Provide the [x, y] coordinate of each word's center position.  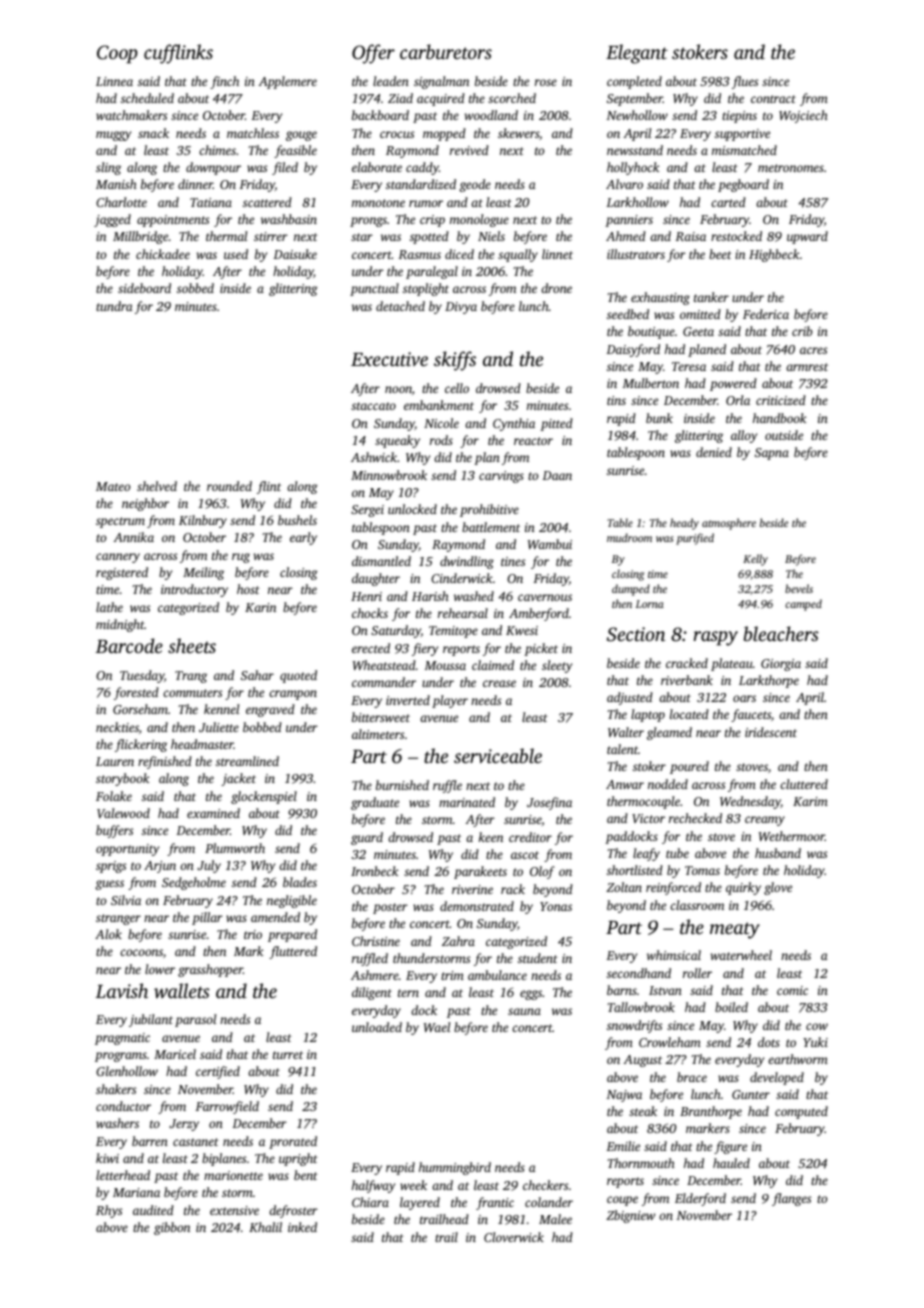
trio [253, 934]
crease [499, 683]
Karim [810, 801]
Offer [373, 54]
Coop [117, 54]
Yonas [556, 906]
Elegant [637, 54]
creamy [765, 821]
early [303, 538]
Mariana [136, 1192]
